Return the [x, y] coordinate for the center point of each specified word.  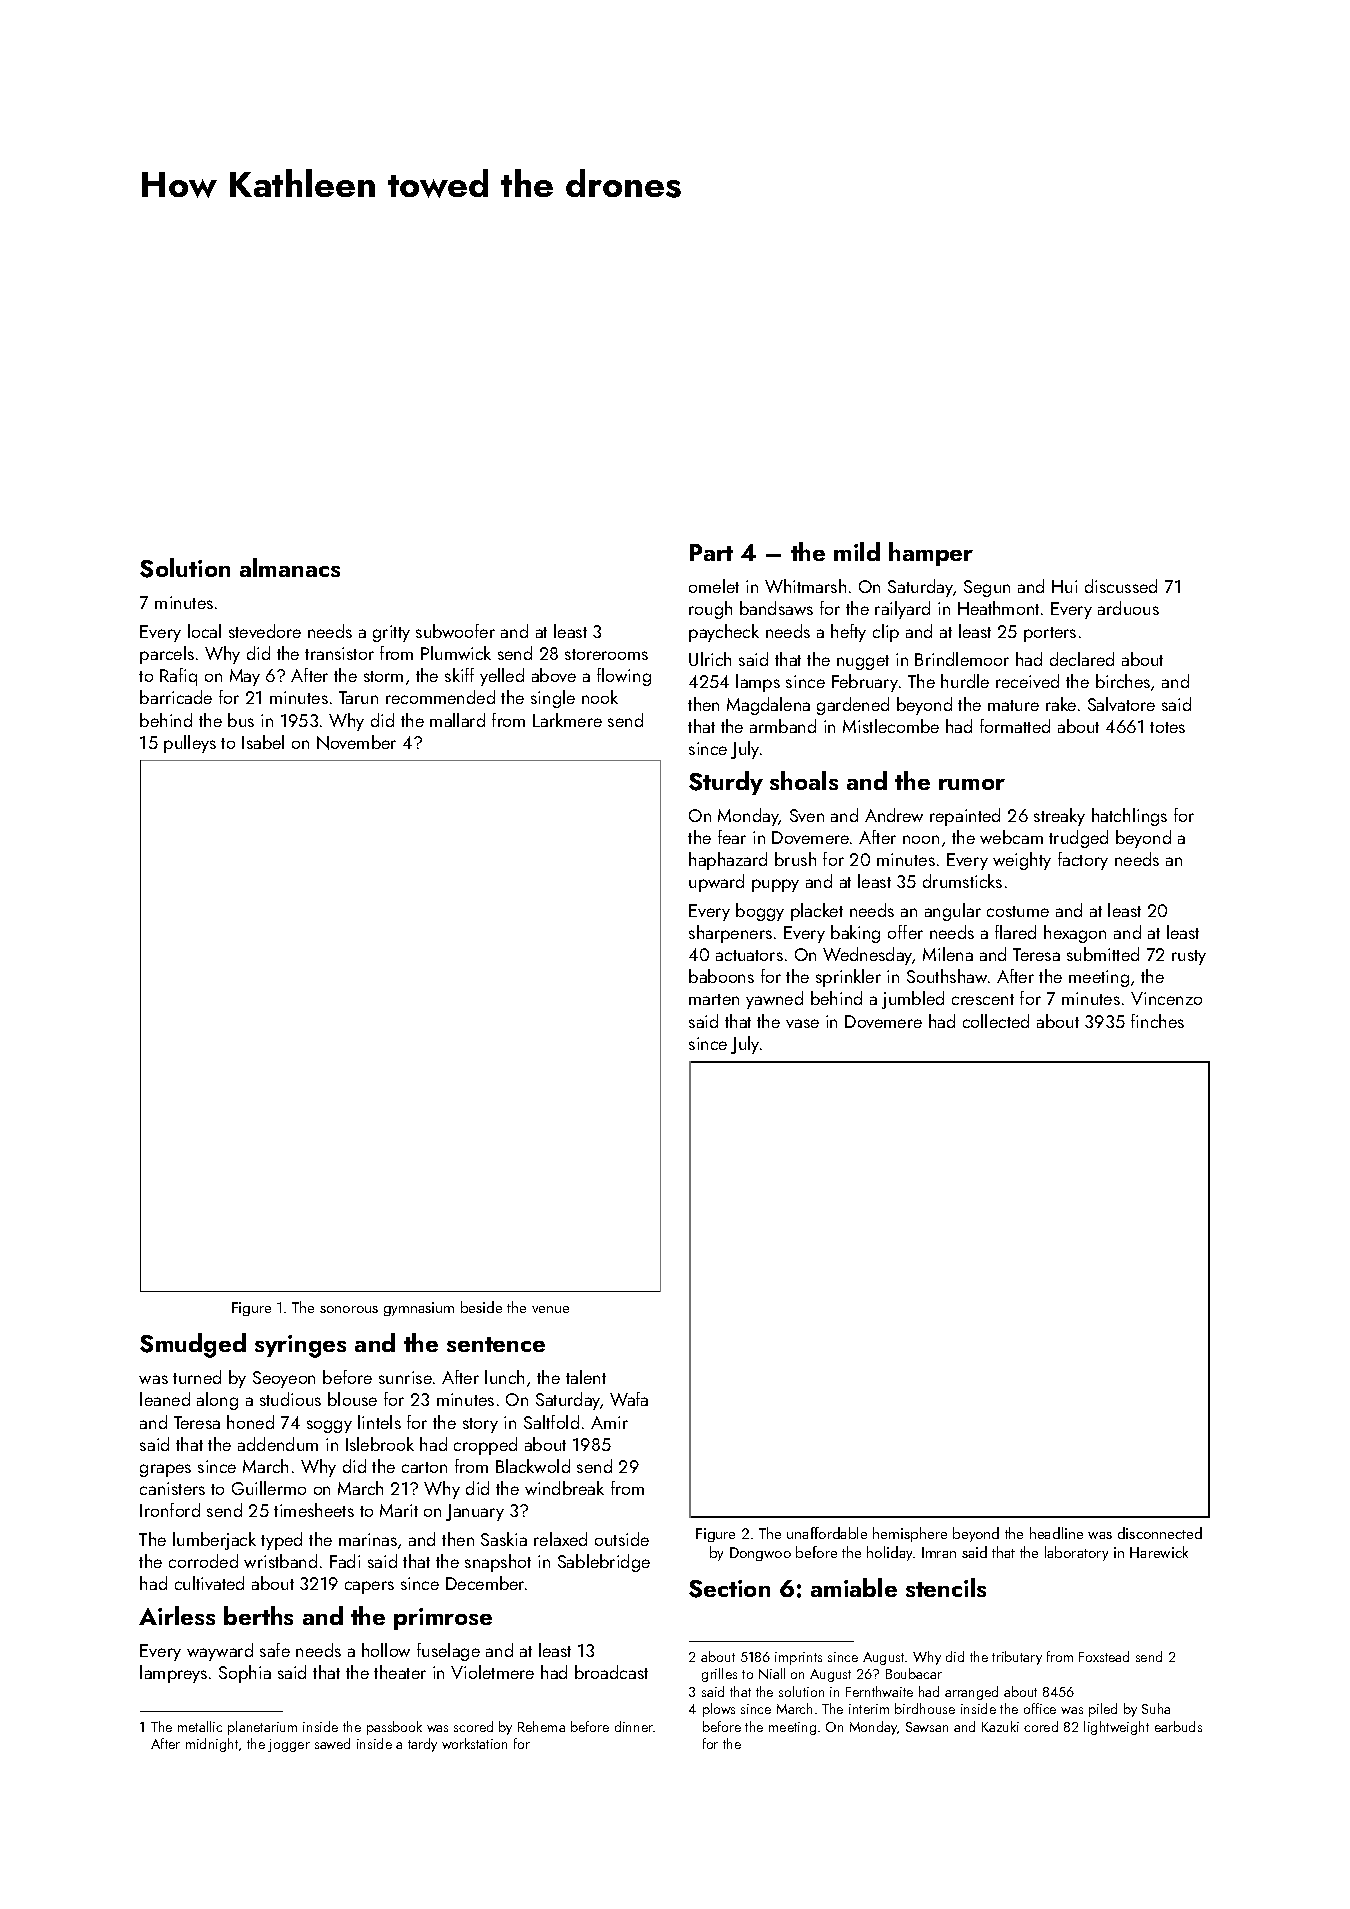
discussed [1121, 586]
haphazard [728, 861]
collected [996, 1021]
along [217, 1401]
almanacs [290, 567]
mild [857, 551]
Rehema [541, 1726]
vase [802, 1023]
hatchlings [1129, 817]
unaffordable [827, 1533]
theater [400, 1672]
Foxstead [1104, 1656]
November [356, 742]
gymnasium [419, 1309]
